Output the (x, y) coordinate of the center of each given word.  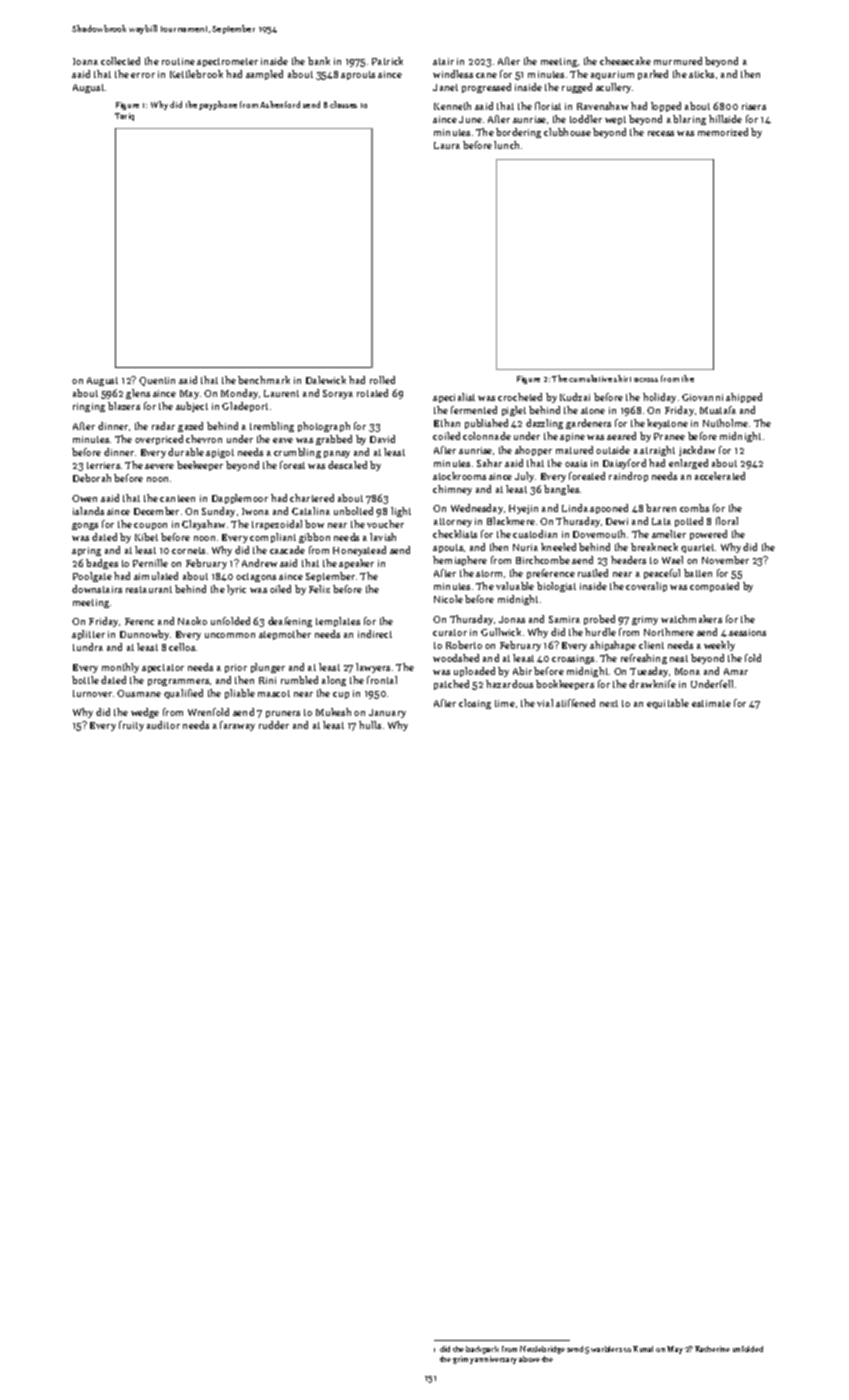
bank (319, 61)
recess (661, 133)
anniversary (496, 1360)
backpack (482, 1350)
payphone (218, 105)
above (529, 1359)
